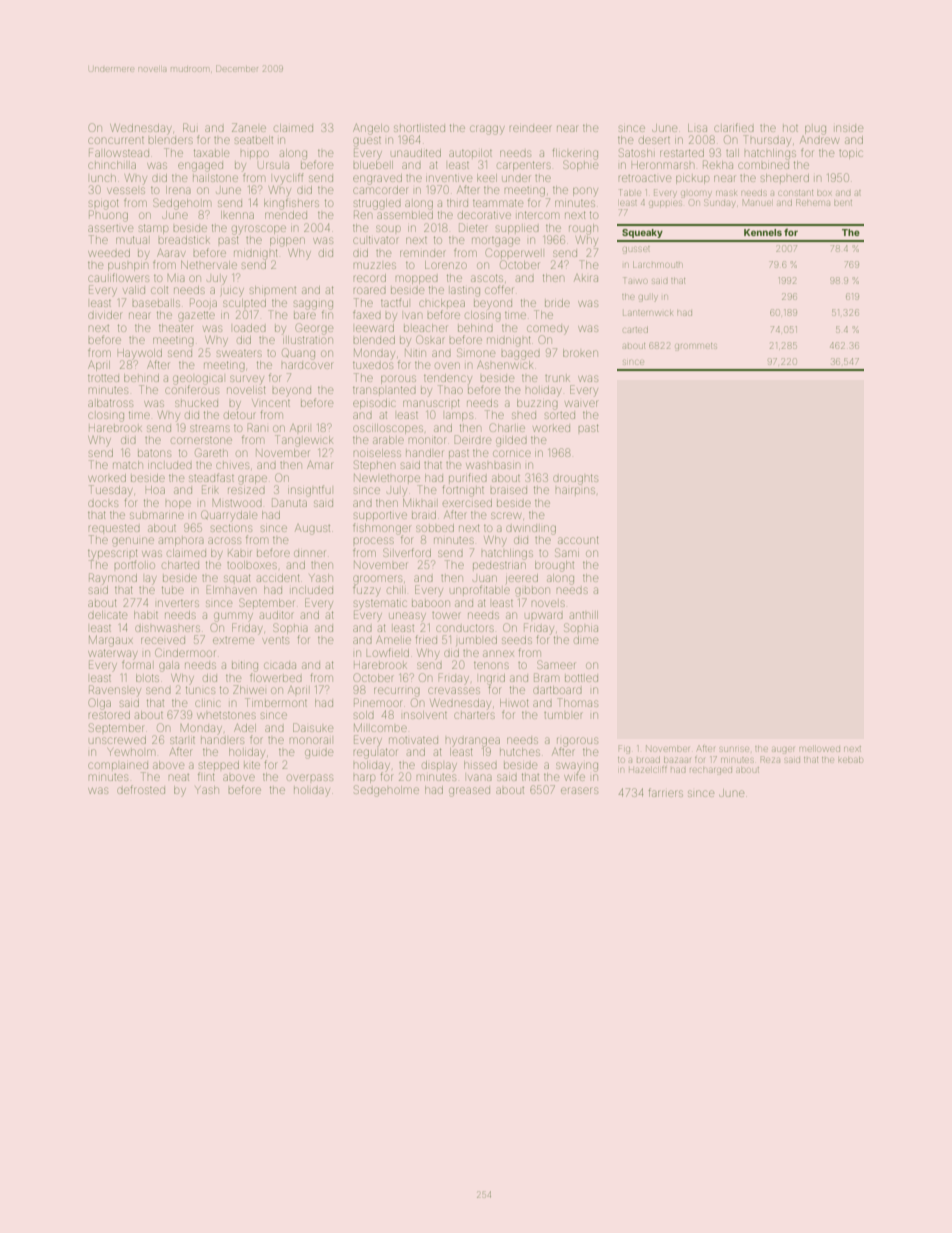 This page has width=952, height=1233. I want to click on reindeer, so click(531, 128).
